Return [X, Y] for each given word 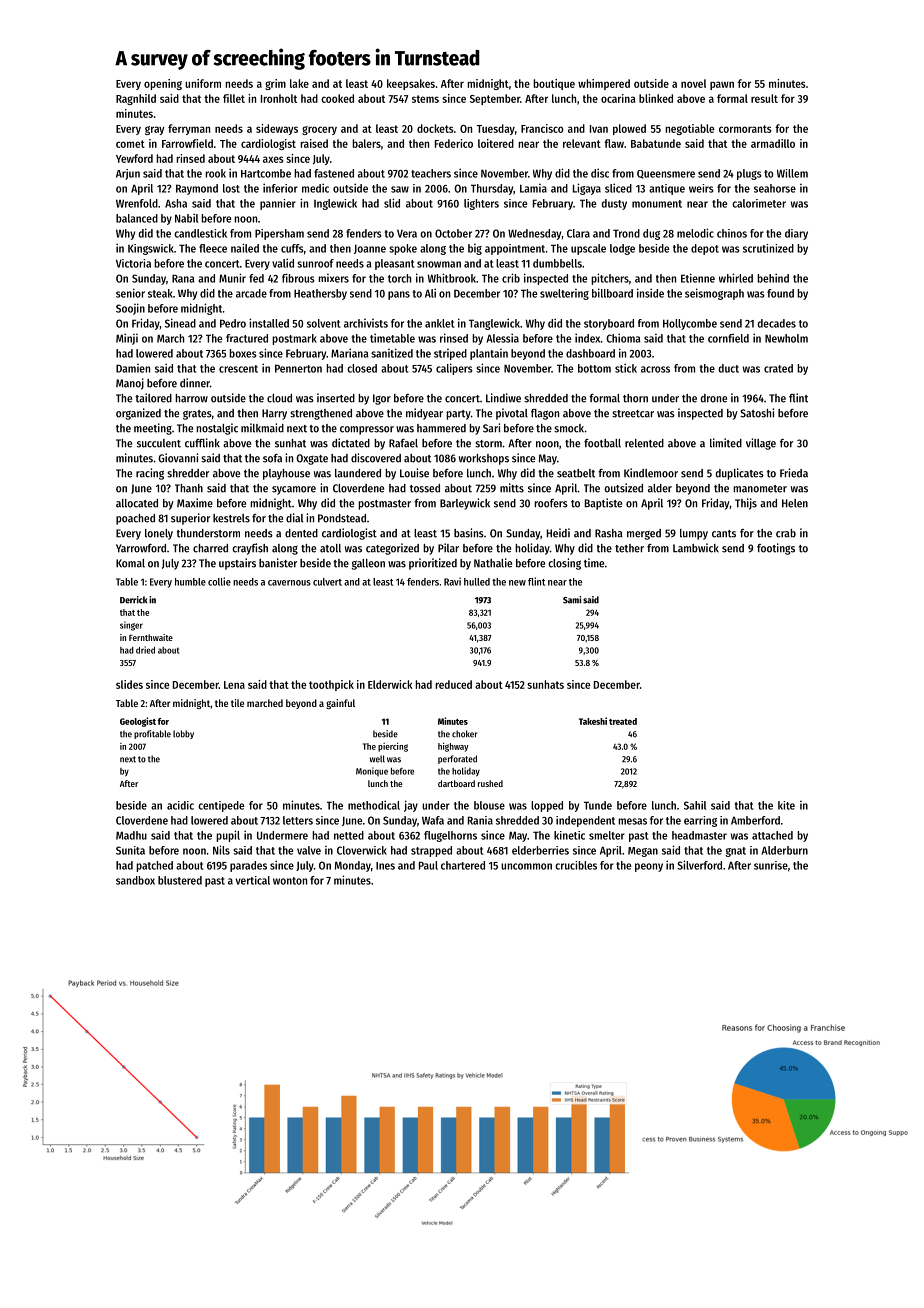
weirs [701, 188]
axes [273, 159]
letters [298, 820]
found [780, 293]
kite [786, 805]
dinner [195, 383]
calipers [454, 369]
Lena [234, 685]
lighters [481, 204]
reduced [453, 684]
